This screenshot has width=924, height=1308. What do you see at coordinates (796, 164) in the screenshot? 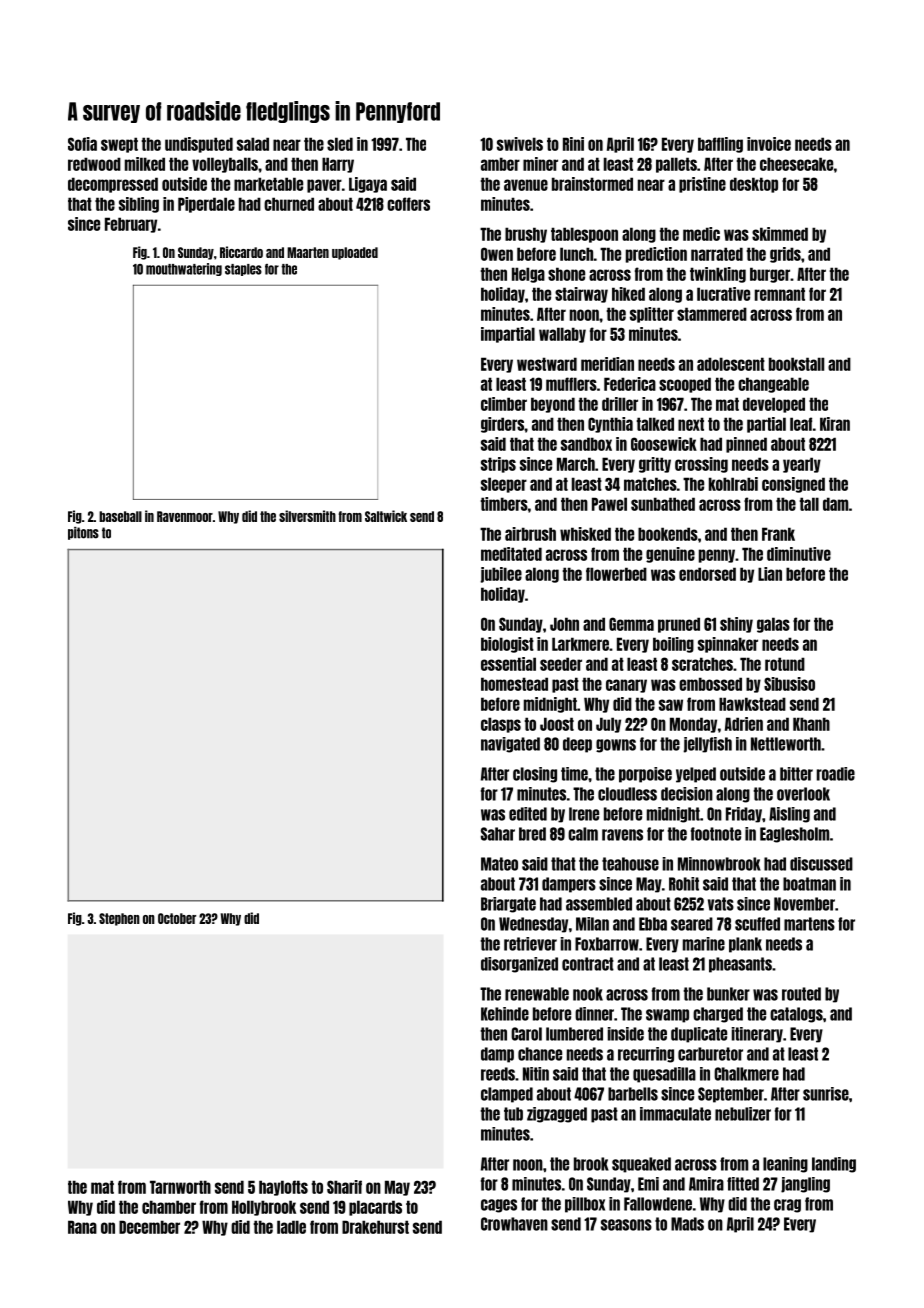
I see `cheesecake` at bounding box center [796, 164].
